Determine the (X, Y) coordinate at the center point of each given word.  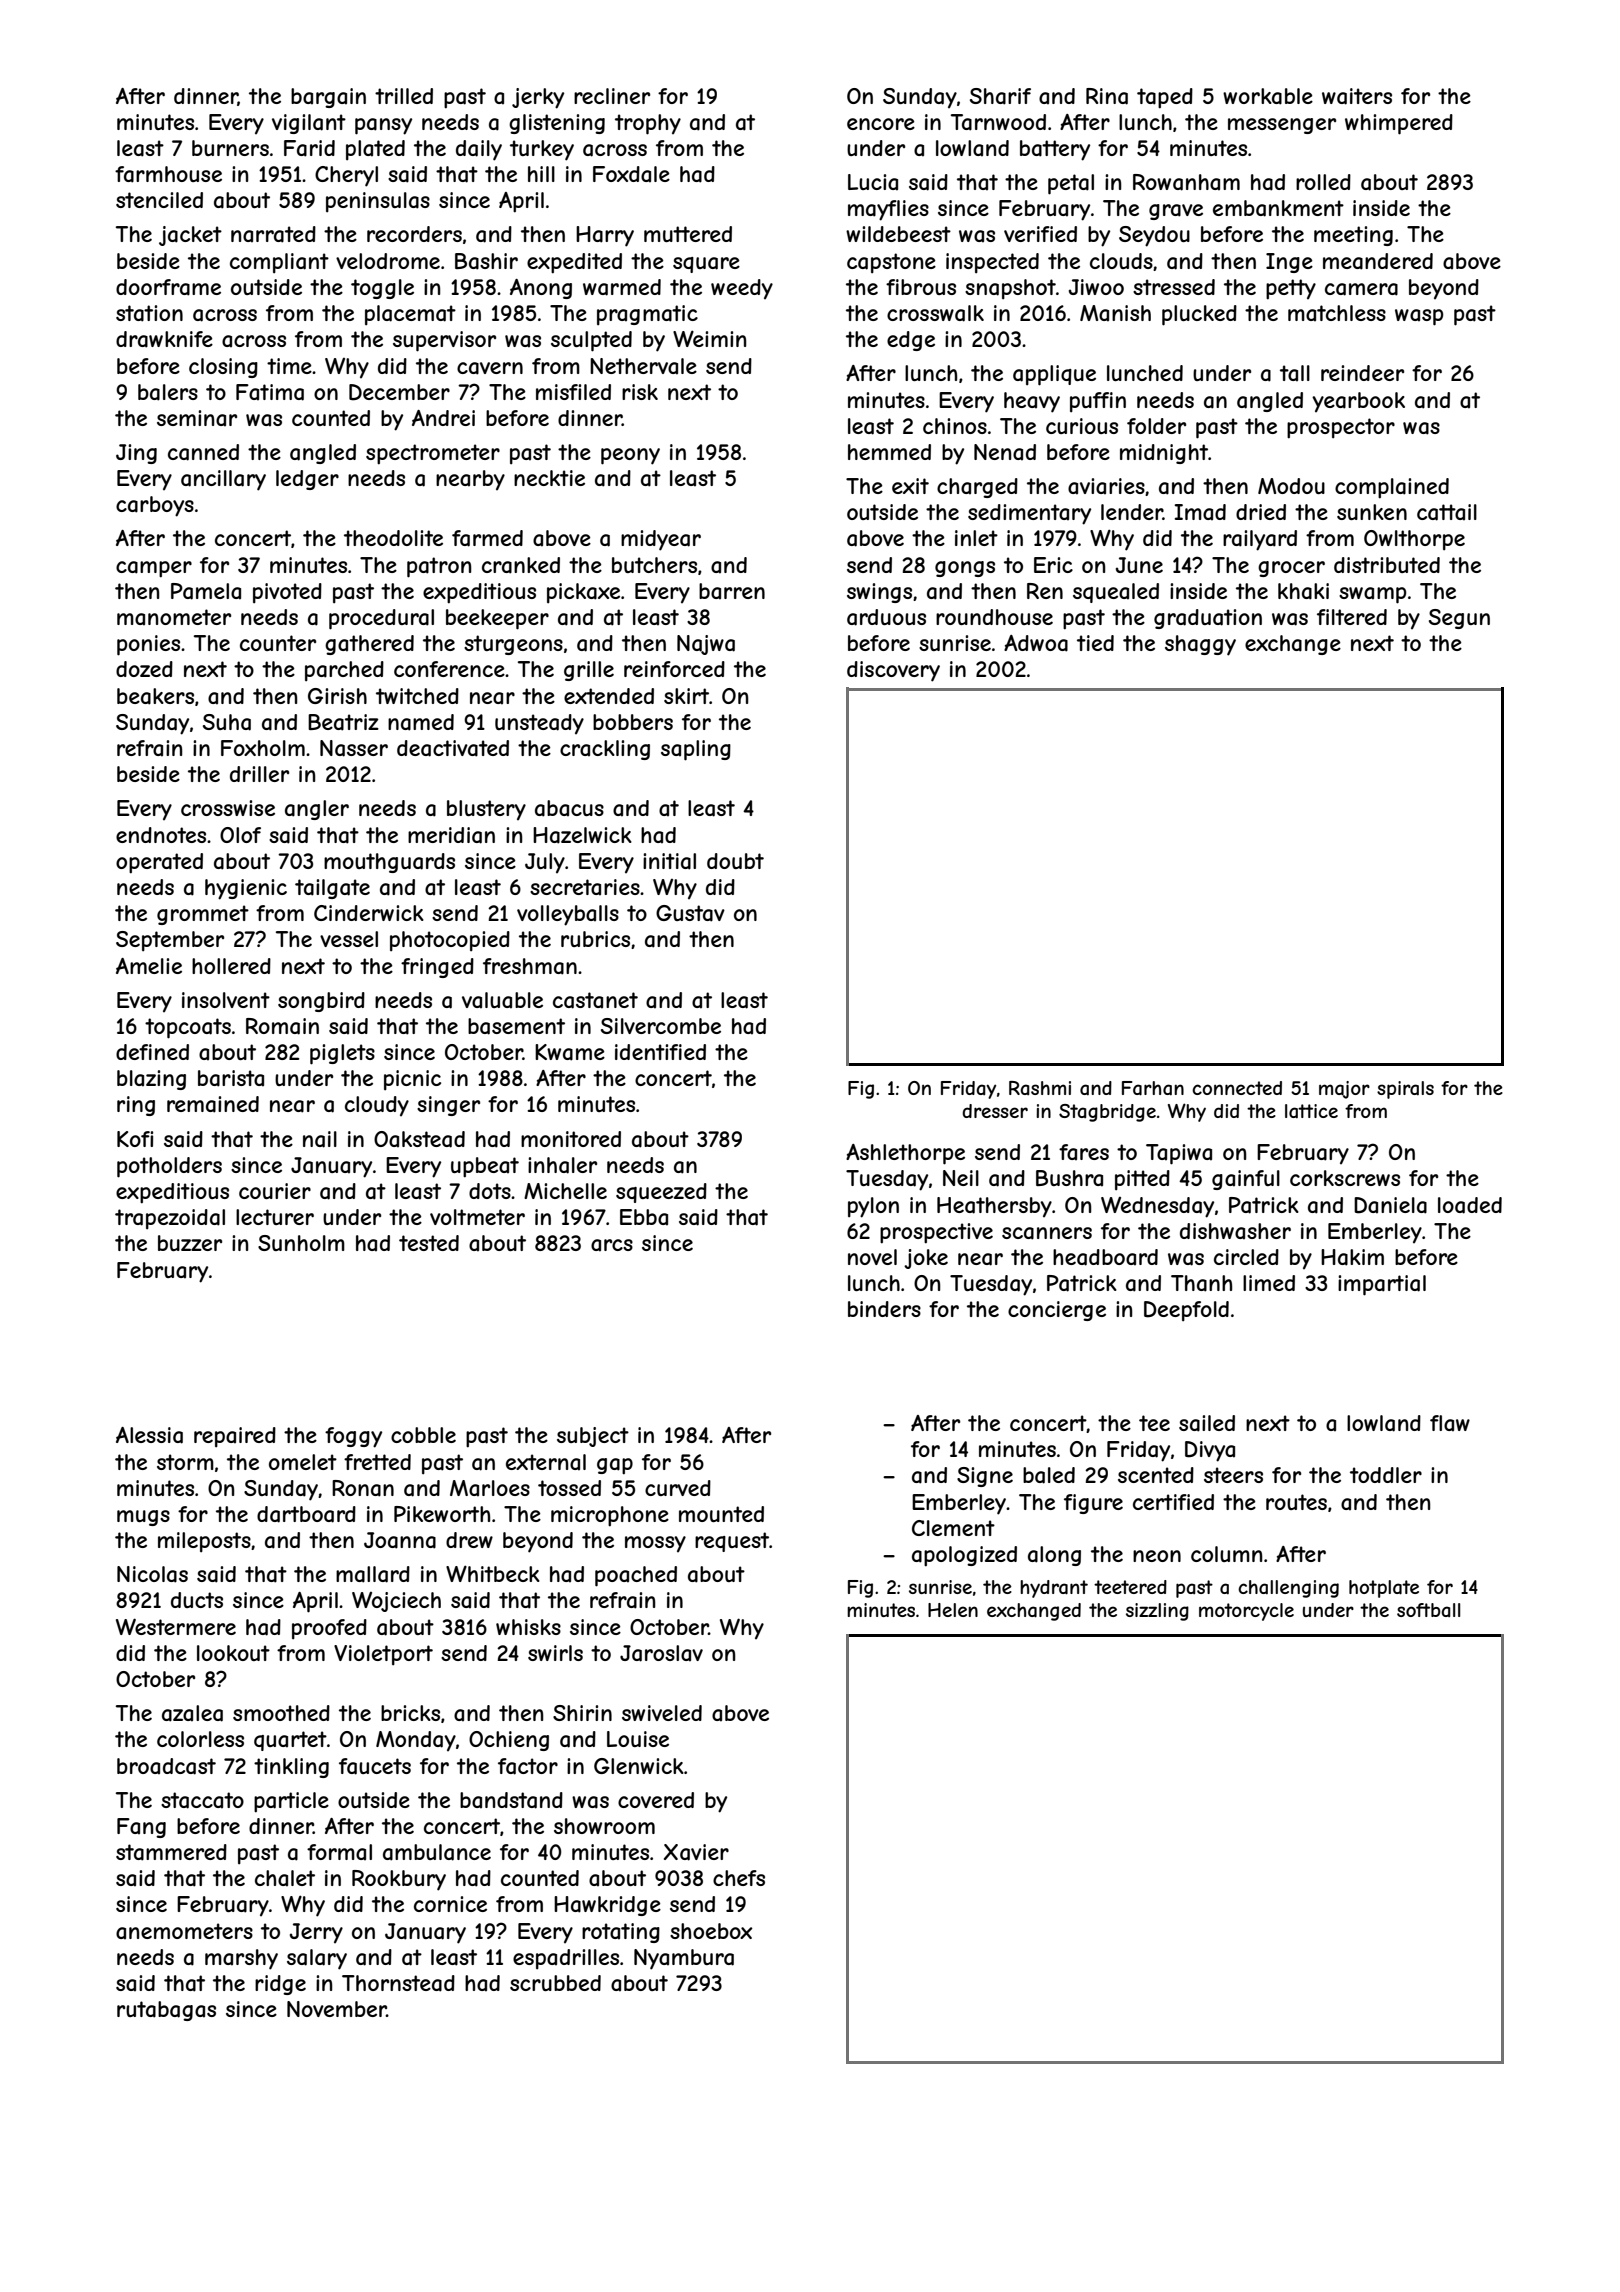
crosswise (228, 808)
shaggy (1200, 645)
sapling (696, 750)
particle (291, 1802)
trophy (648, 124)
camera (1361, 289)
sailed (1207, 1423)
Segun (1459, 619)
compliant (279, 263)
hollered (231, 966)
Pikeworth (442, 1514)
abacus (569, 808)
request (732, 1542)
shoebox (711, 1931)
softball (1428, 1610)
